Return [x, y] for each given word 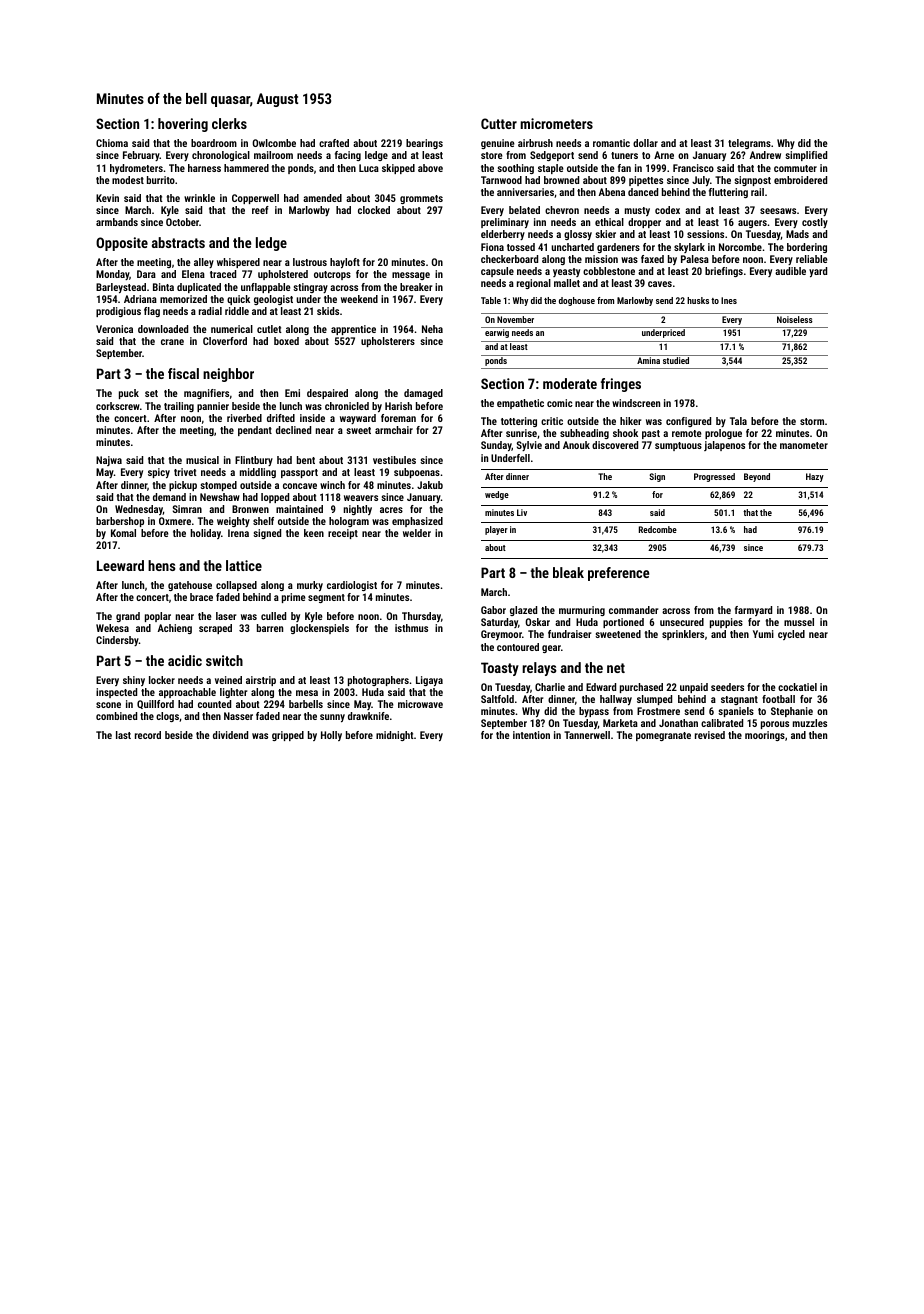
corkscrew [118, 406]
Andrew [765, 155]
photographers [378, 681]
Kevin [107, 198]
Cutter [499, 123]
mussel [799, 622]
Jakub [430, 485]
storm [812, 421]
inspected [116, 693]
